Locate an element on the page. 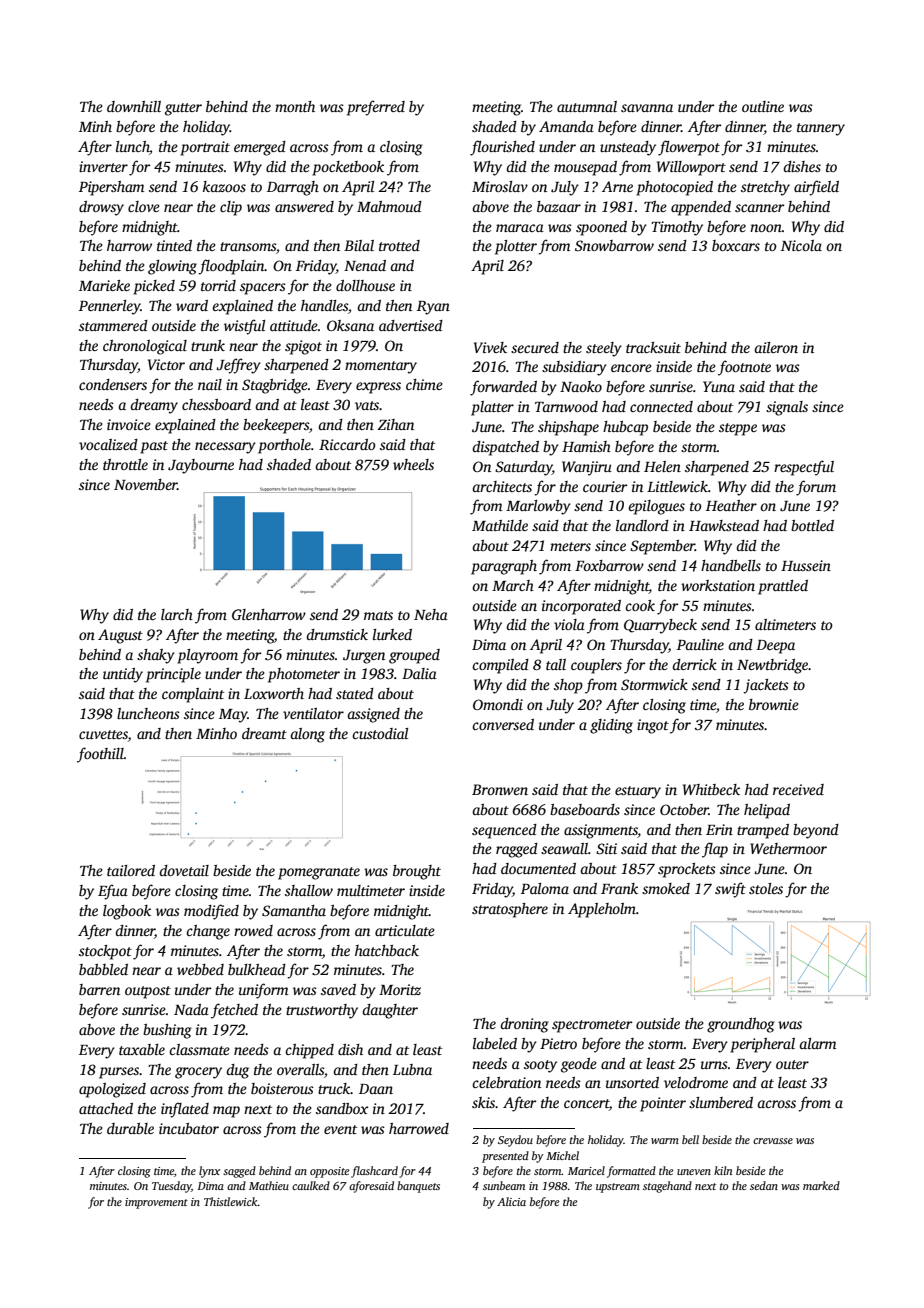 Image resolution: width=924 pixels, height=1308 pixels. taxable is located at coordinates (142, 1049).
